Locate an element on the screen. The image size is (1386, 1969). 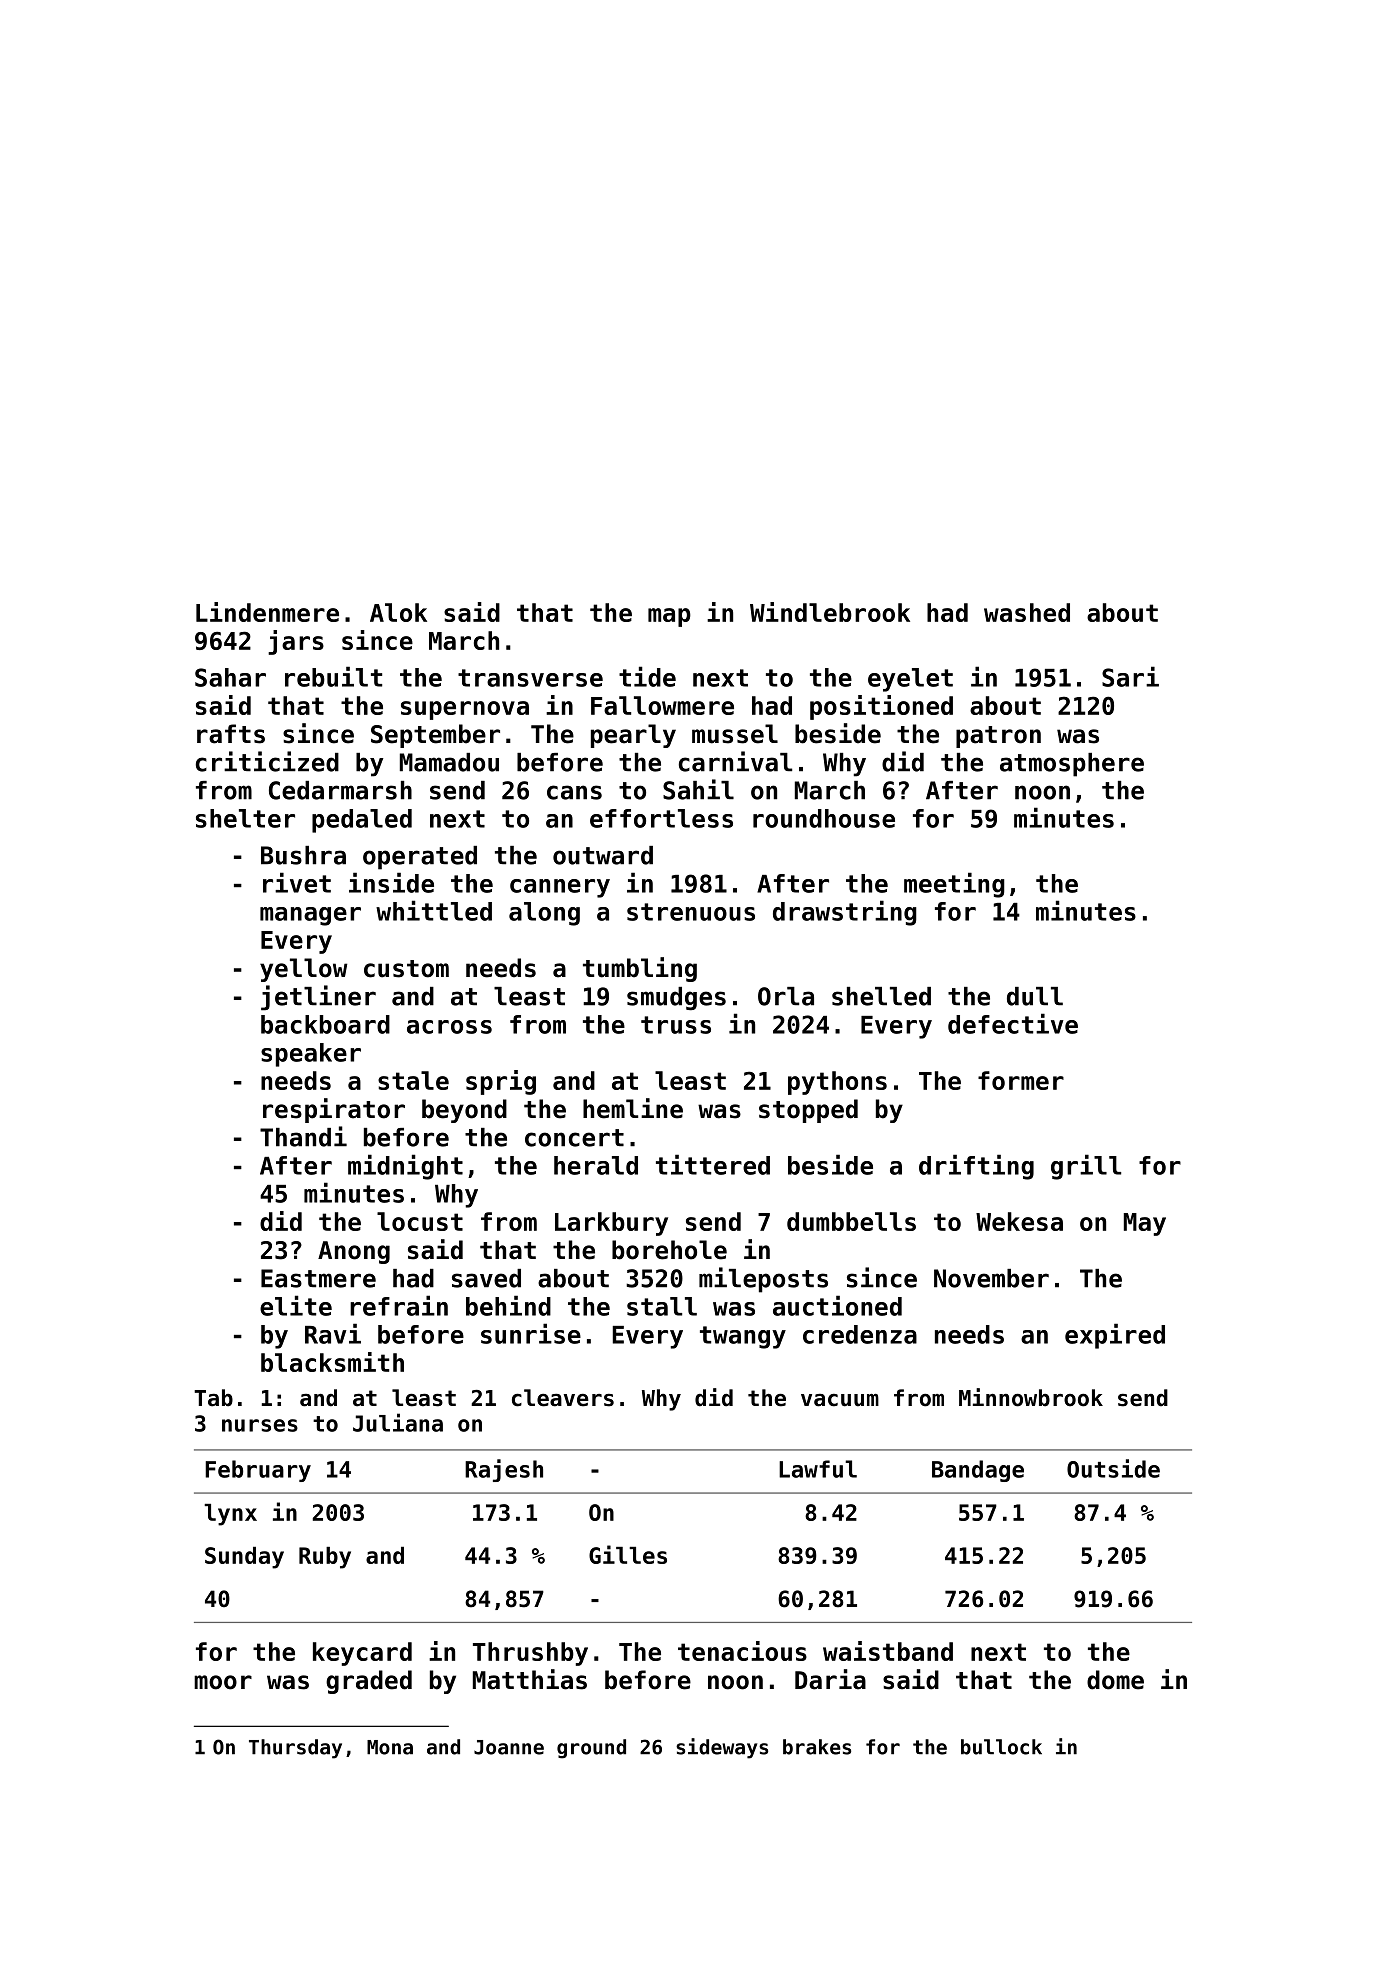
transverse is located at coordinates (530, 678).
